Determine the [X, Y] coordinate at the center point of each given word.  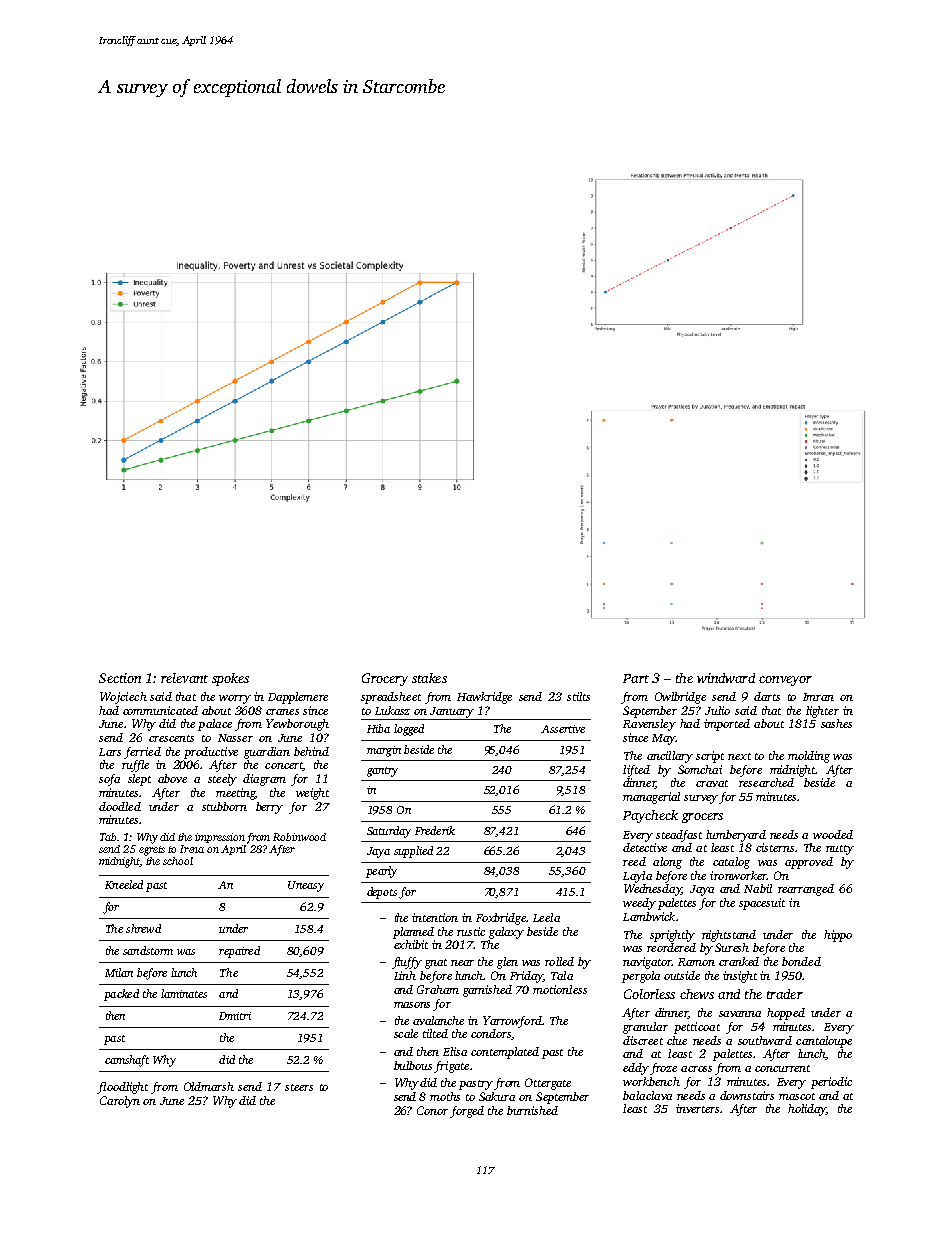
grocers [702, 818]
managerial [651, 798]
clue [677, 1040]
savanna [740, 1014]
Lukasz [392, 710]
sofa [109, 780]
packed [121, 995]
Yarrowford [512, 1022]
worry [235, 699]
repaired [239, 952]
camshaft [127, 1061]
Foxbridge [501, 919]
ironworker [738, 875]
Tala [562, 975]
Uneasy [306, 886]
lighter [822, 712]
